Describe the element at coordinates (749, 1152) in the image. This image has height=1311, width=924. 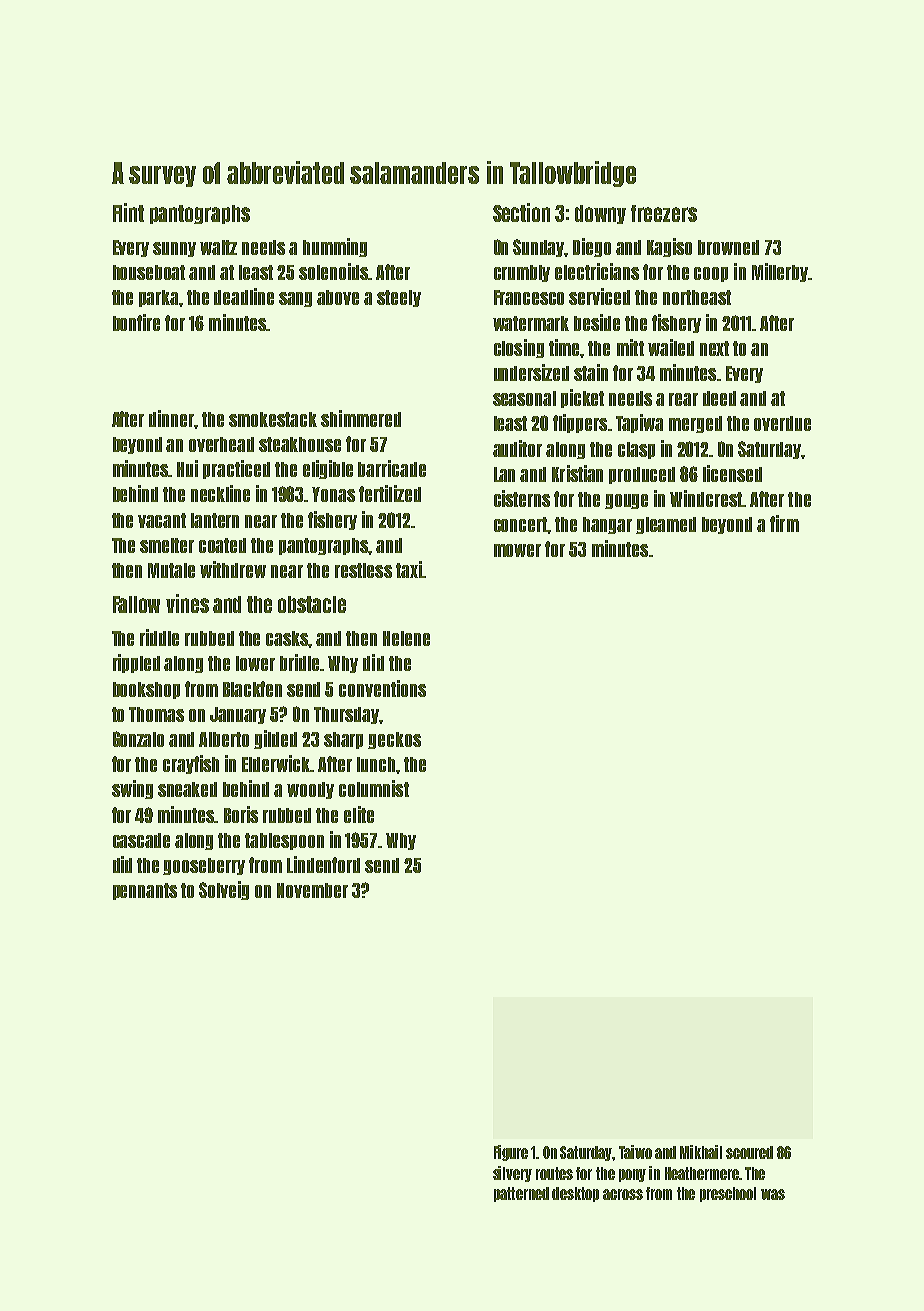
I see `scoured` at that location.
